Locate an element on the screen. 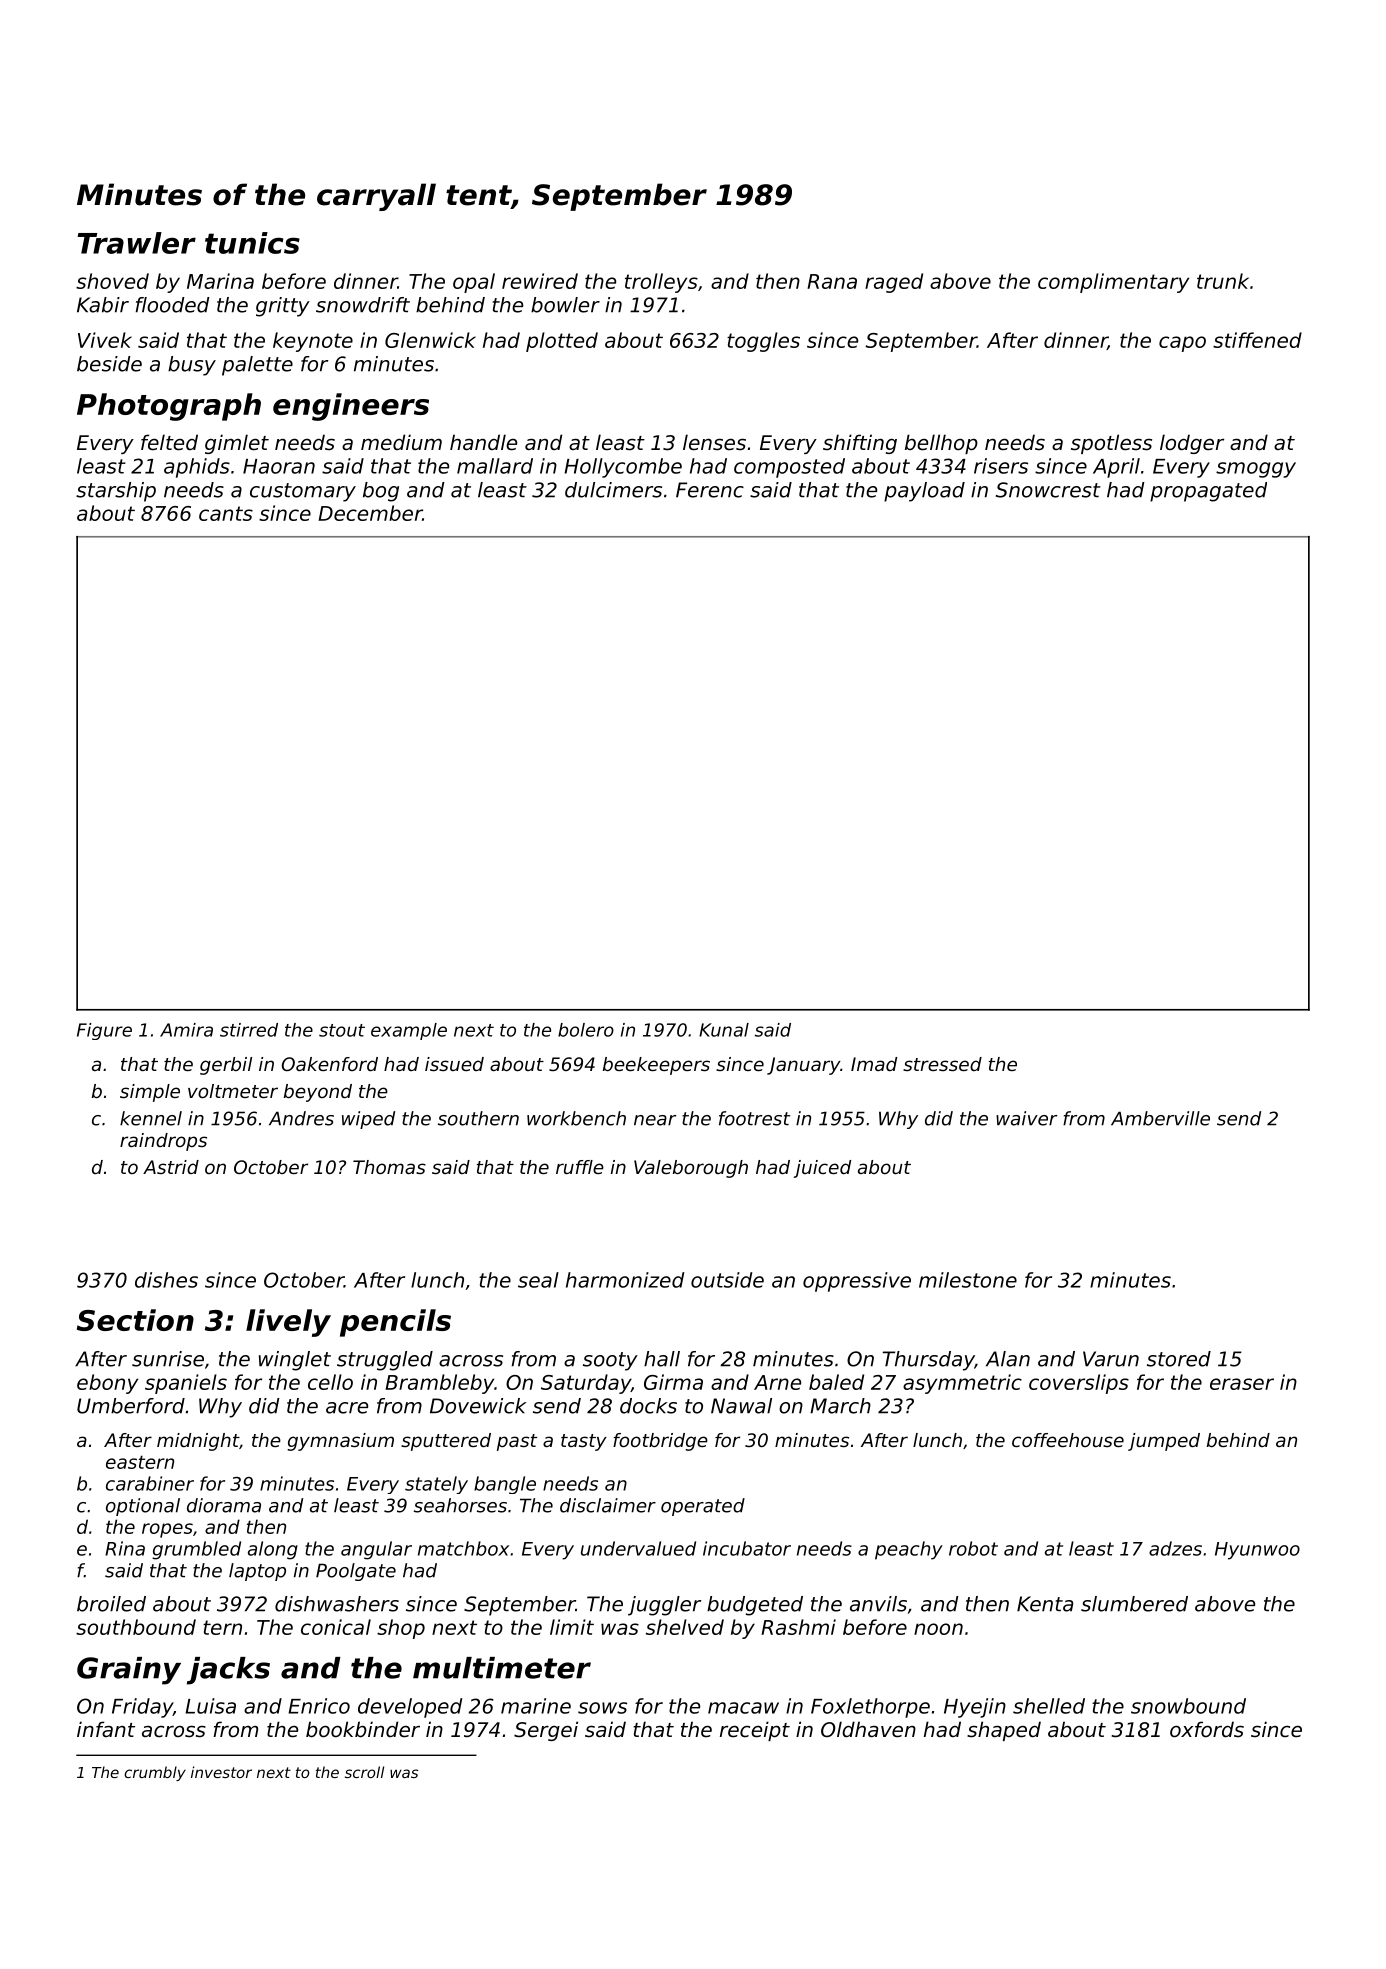 The image size is (1386, 1969). Kunal is located at coordinates (724, 1030).
